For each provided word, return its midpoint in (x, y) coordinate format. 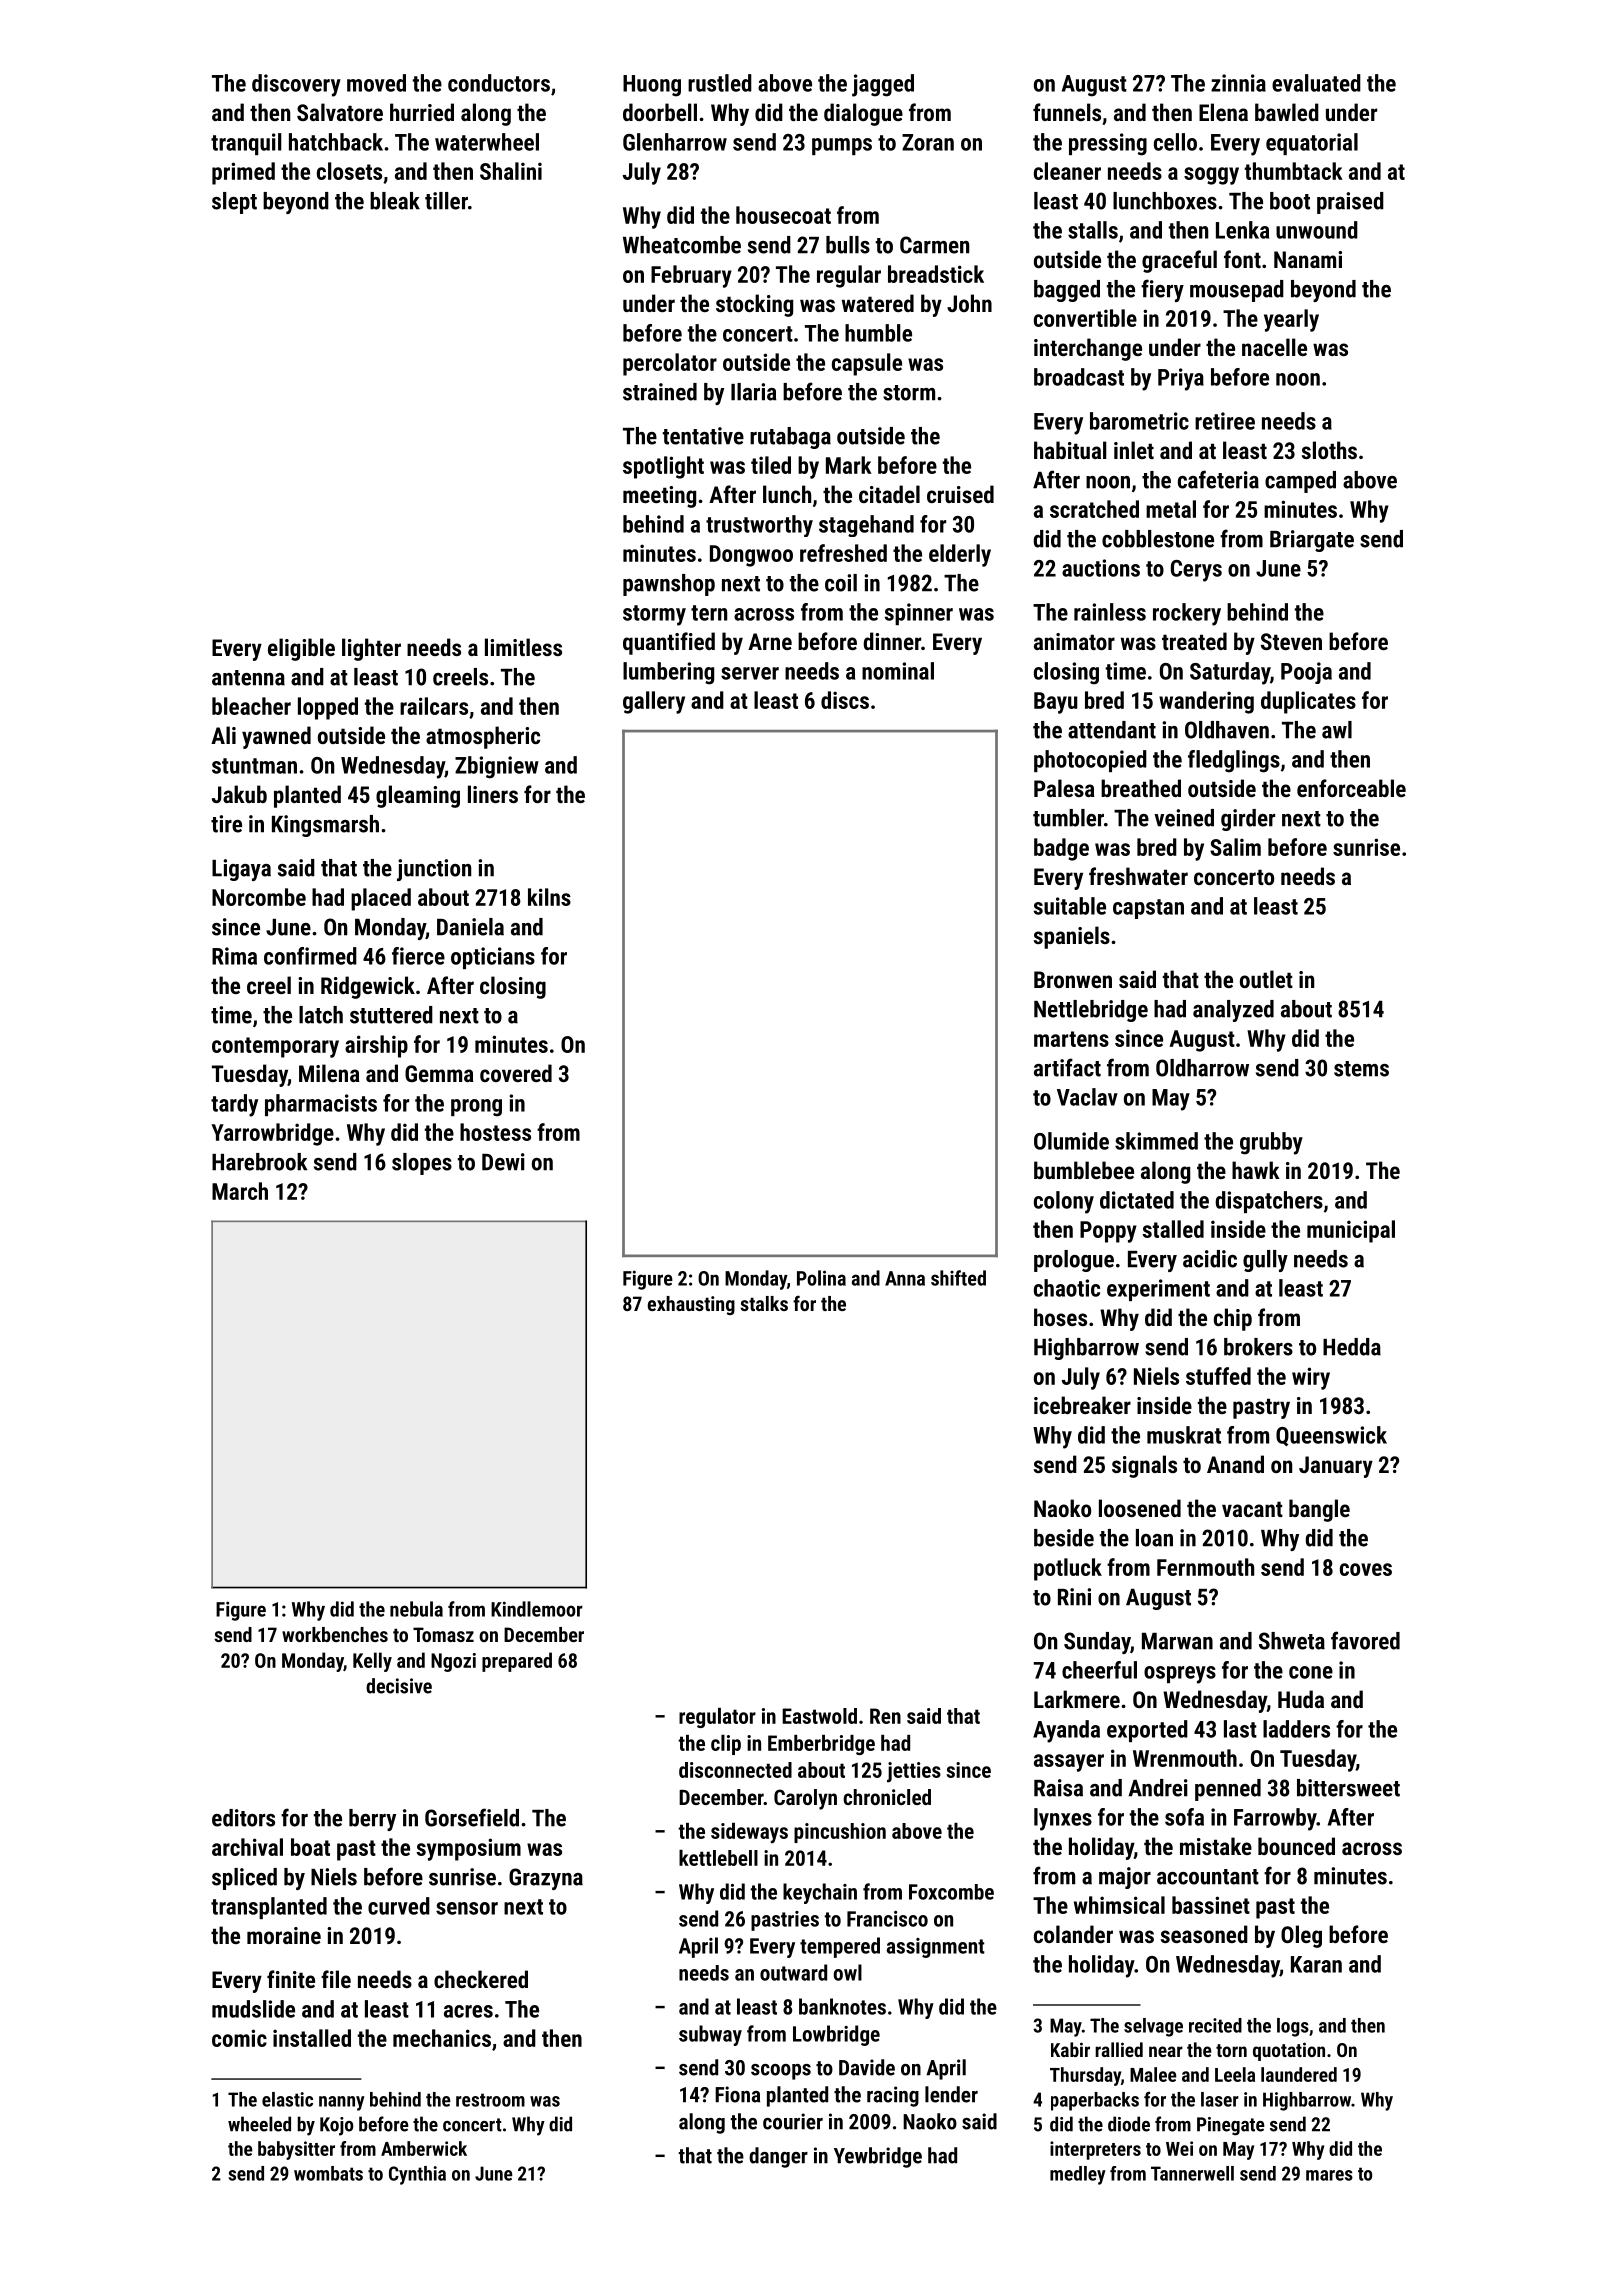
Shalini (511, 171)
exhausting (691, 1305)
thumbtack (1294, 171)
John (969, 303)
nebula (416, 1609)
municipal (1351, 1231)
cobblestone (1158, 539)
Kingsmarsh (325, 826)
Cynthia (417, 2175)
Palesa (1064, 788)
